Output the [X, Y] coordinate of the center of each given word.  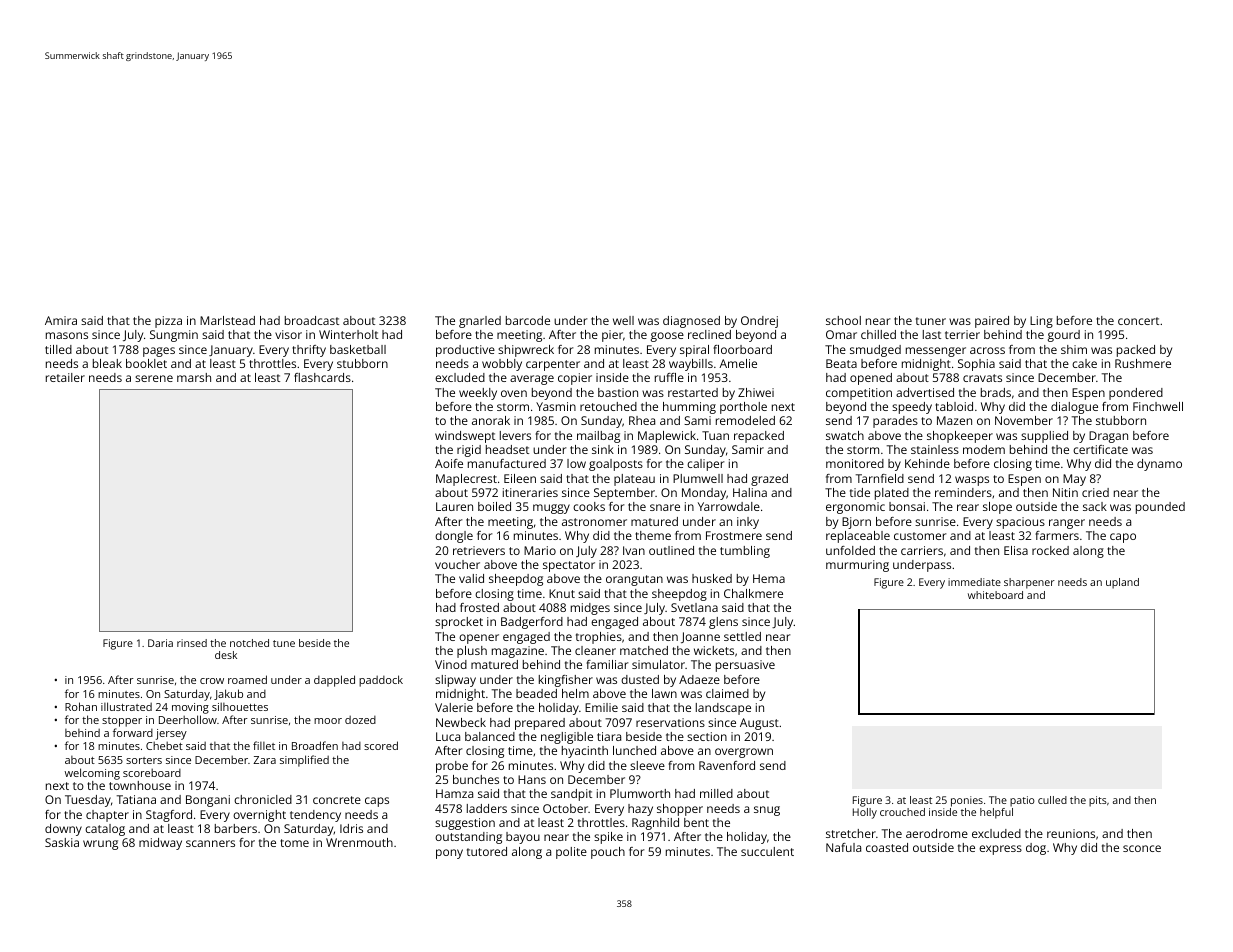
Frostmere [734, 535]
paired [992, 322]
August [759, 724]
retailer [65, 377]
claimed [727, 693]
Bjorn [856, 523]
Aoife [449, 463]
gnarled [480, 322]
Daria [160, 643]
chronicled [263, 799]
